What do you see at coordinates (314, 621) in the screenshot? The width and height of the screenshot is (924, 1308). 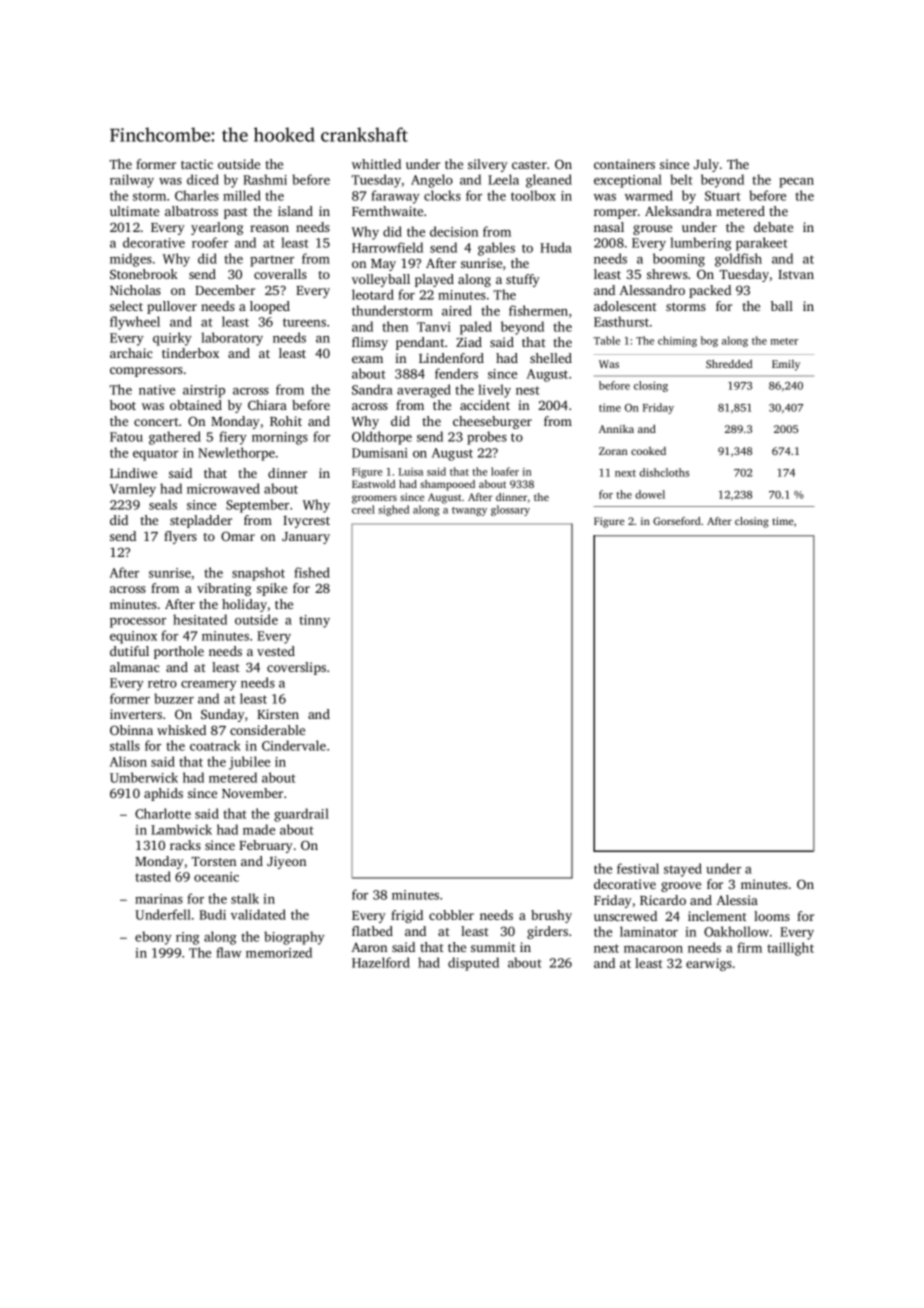 I see `tinny` at bounding box center [314, 621].
